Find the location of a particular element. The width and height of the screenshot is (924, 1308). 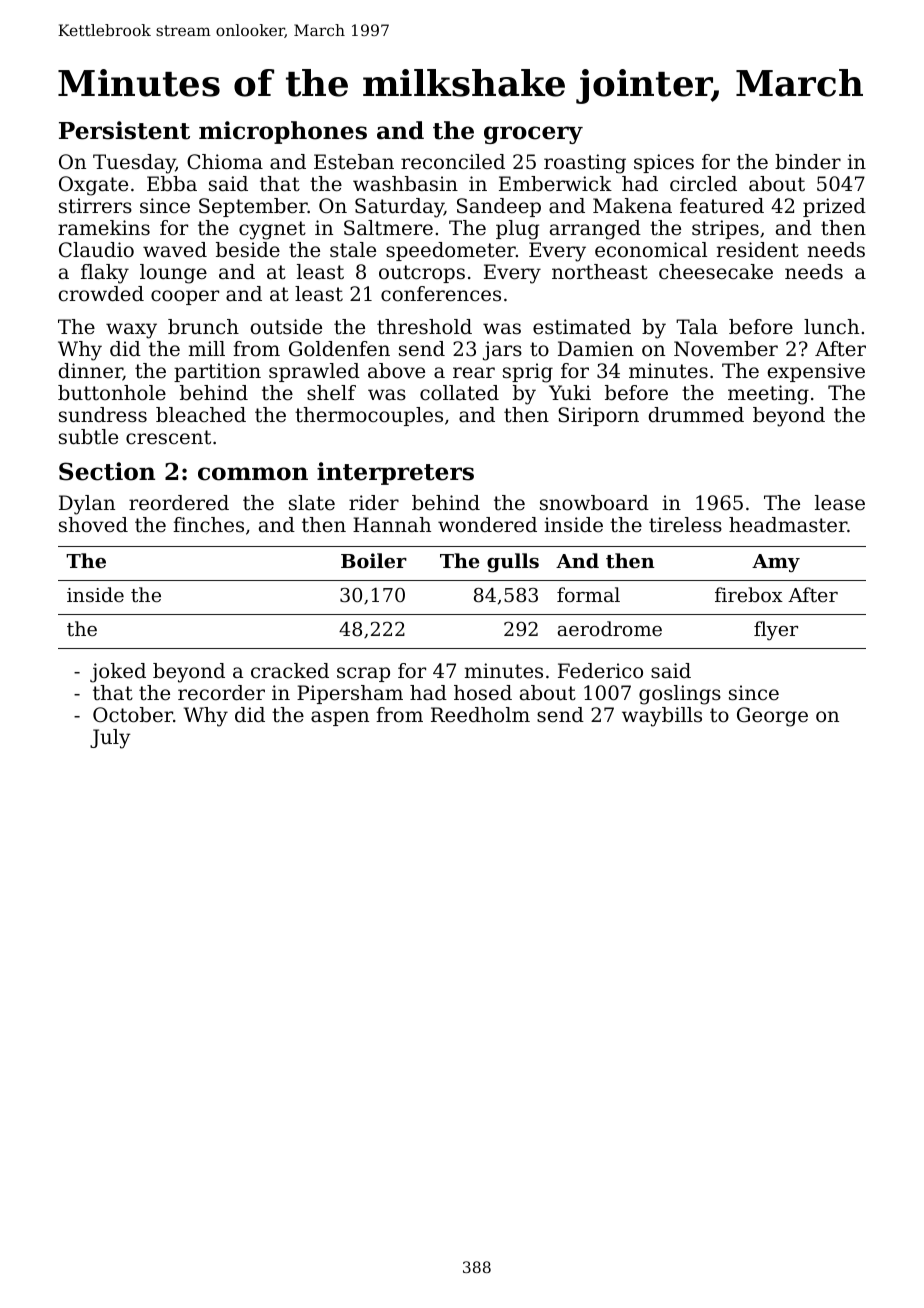

conferences is located at coordinates (441, 294).
